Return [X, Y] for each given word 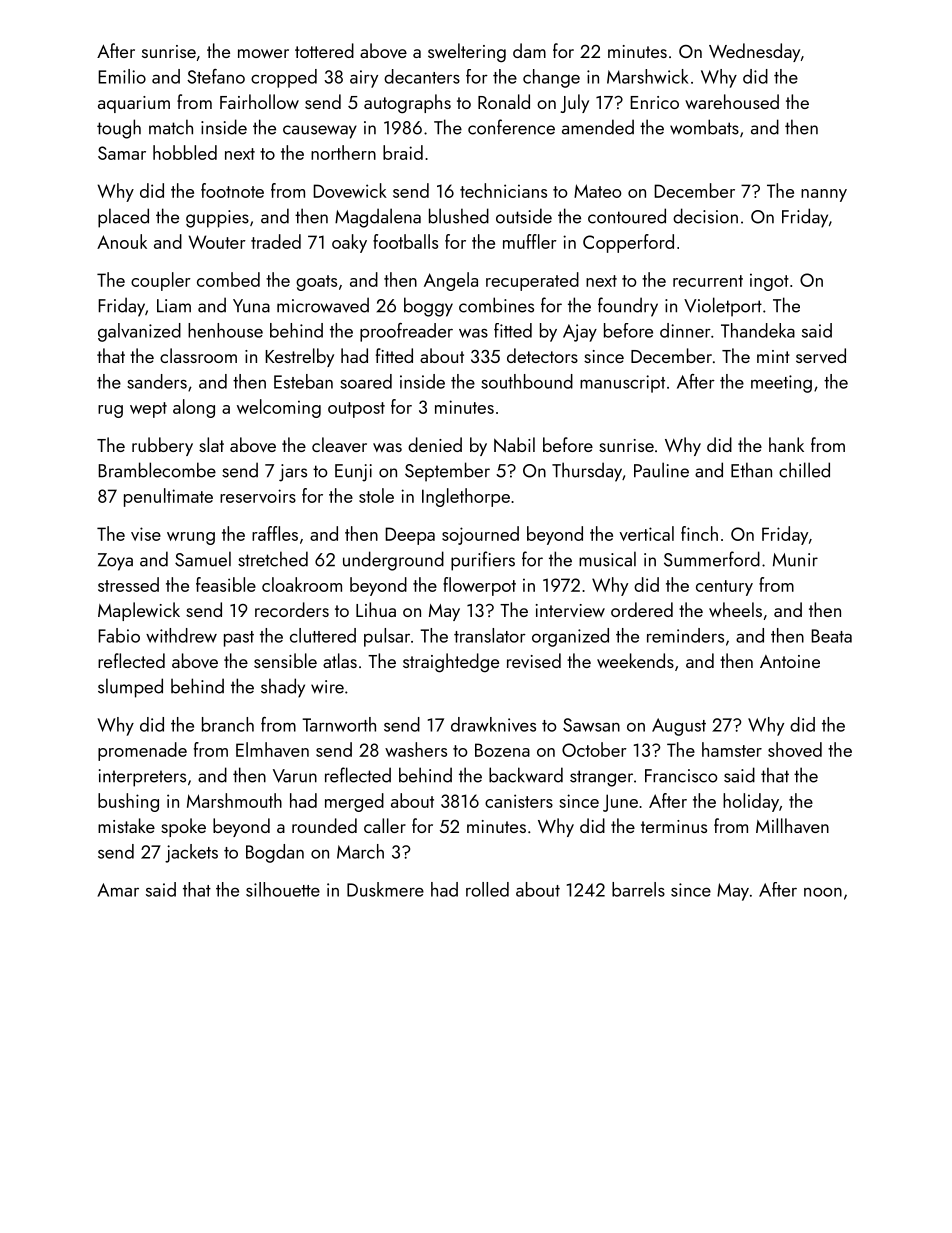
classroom [198, 355]
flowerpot [479, 586]
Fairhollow [259, 101]
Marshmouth [234, 800]
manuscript [622, 384]
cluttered [323, 635]
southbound [527, 381]
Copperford [628, 243]
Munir [795, 560]
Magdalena [378, 218]
